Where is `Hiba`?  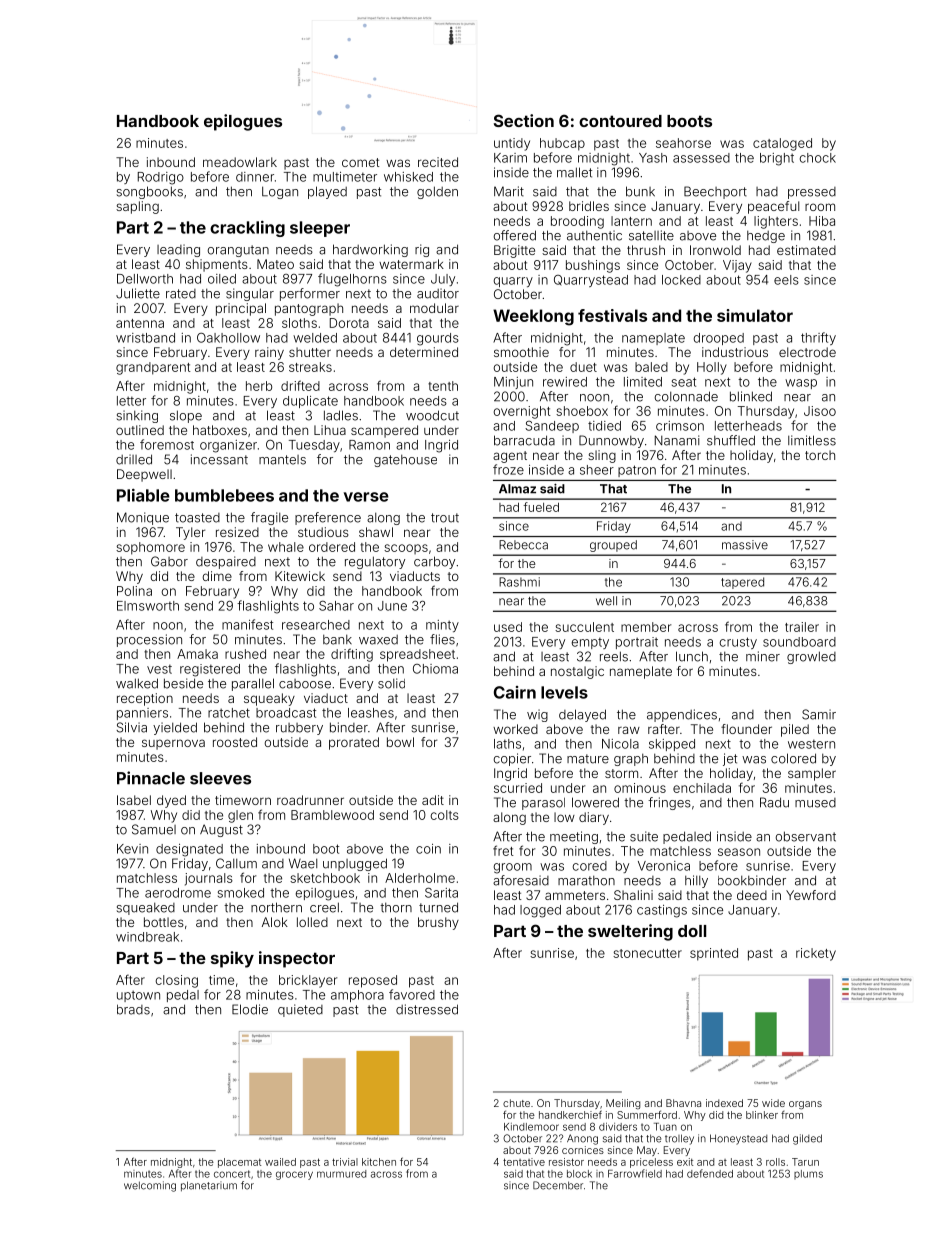 Hiba is located at coordinates (822, 221).
